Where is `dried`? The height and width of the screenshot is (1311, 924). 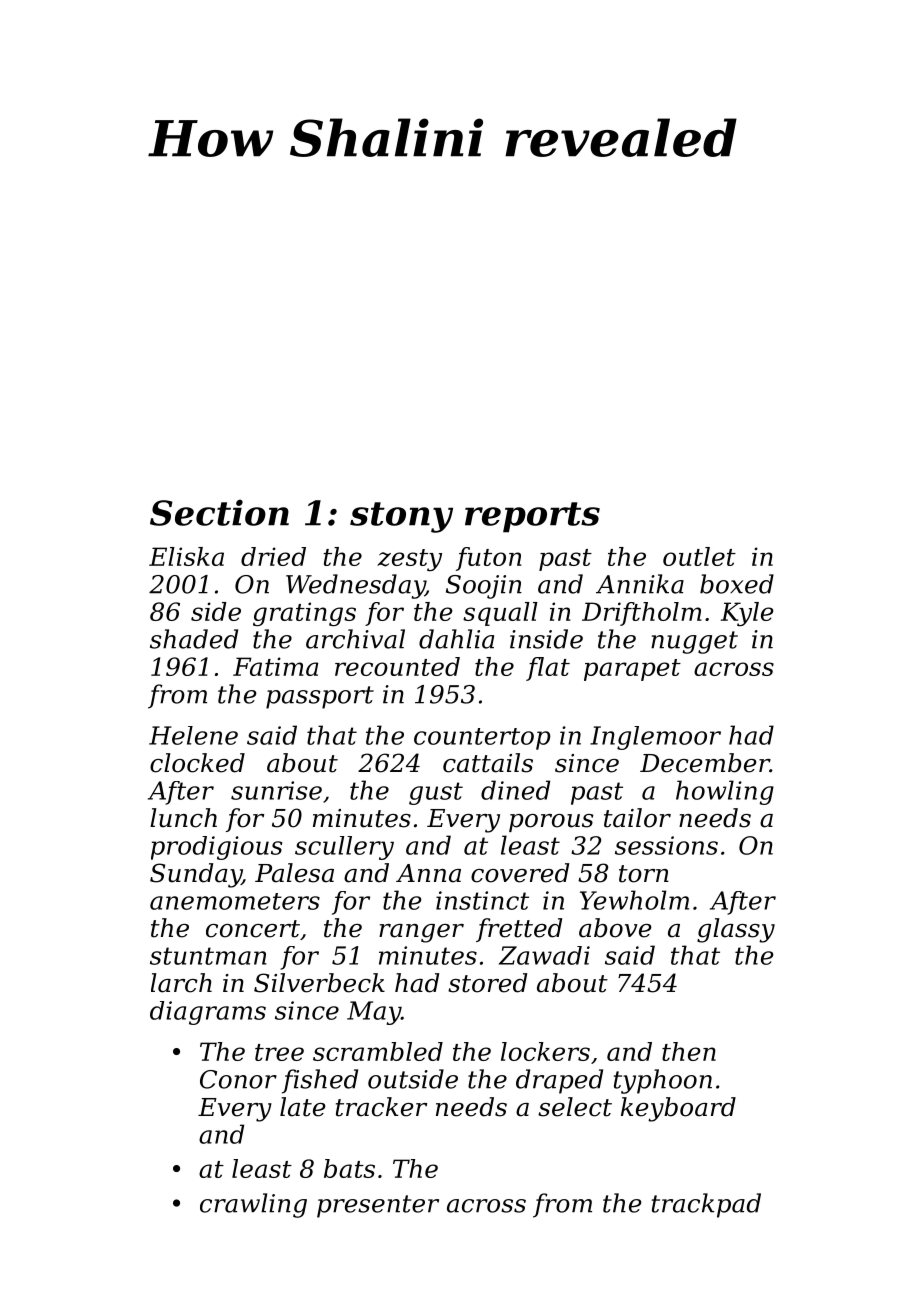
dried is located at coordinates (273, 556).
